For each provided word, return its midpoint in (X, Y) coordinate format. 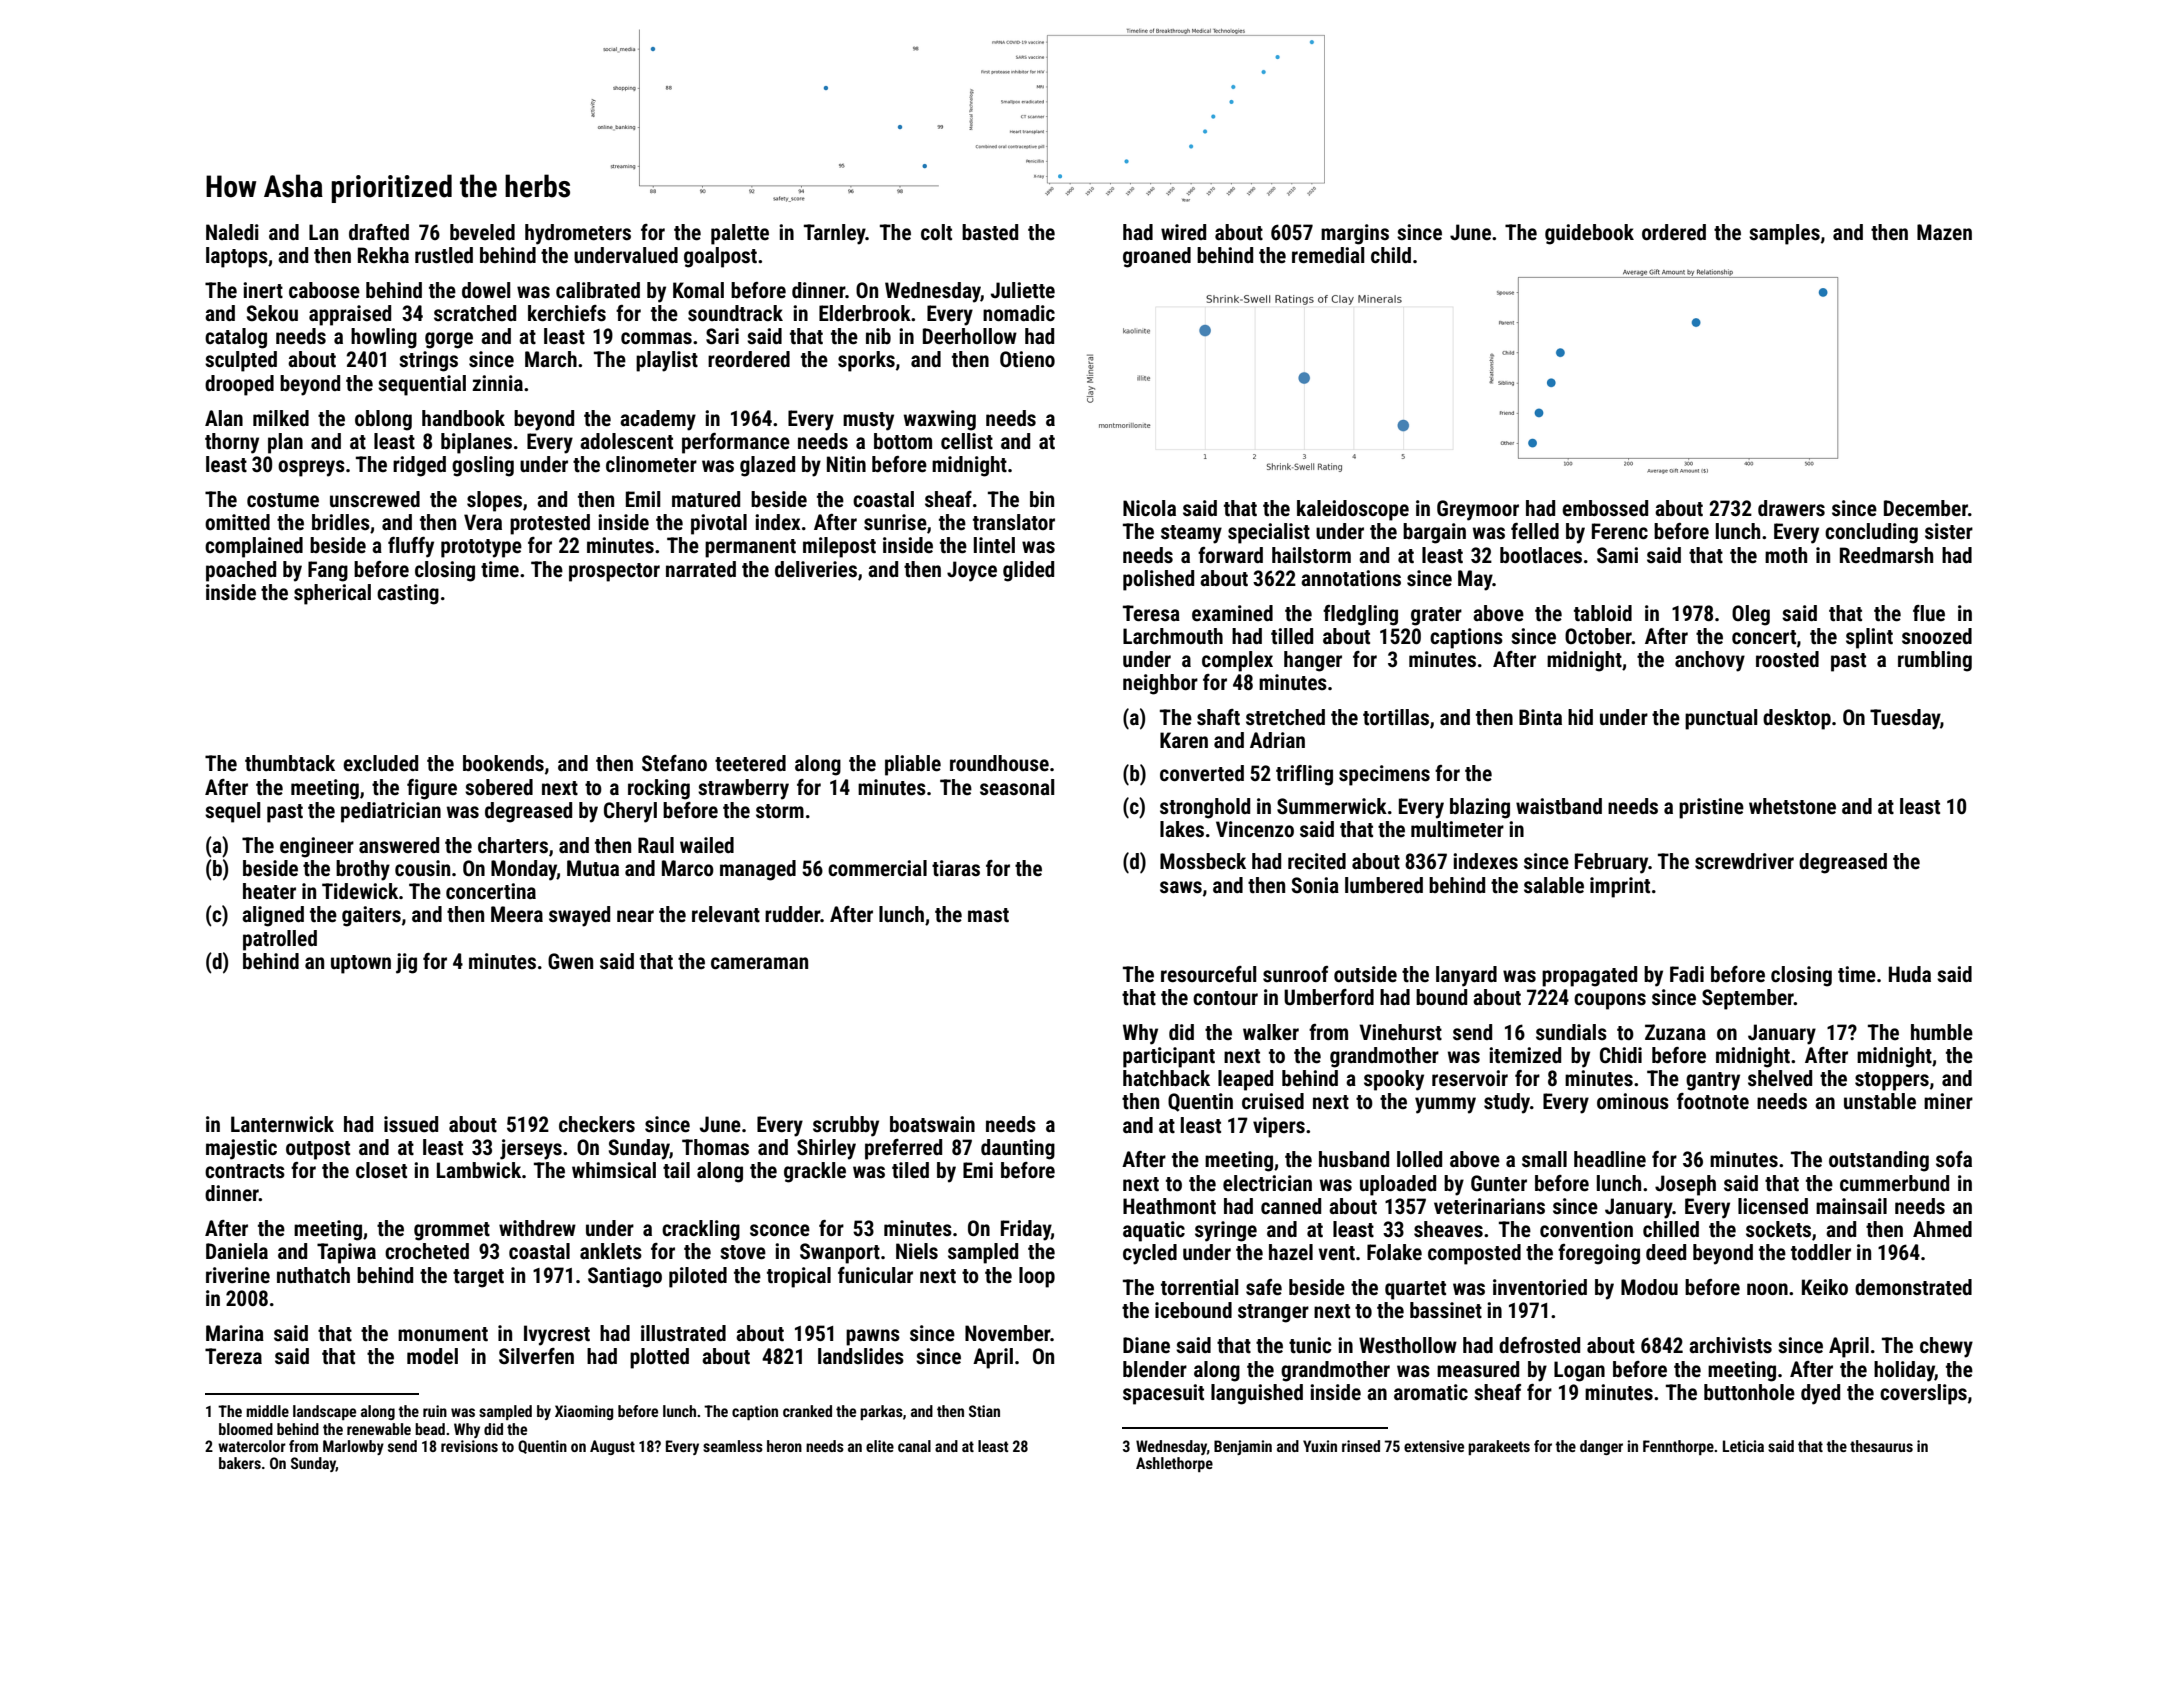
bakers (240, 1463)
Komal (698, 290)
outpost (318, 1150)
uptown (361, 964)
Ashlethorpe (1174, 1464)
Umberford (1329, 997)
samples (1784, 234)
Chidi (1621, 1055)
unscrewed (375, 499)
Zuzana (1675, 1032)
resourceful (1208, 974)
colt (936, 232)
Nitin (846, 464)
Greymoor (1478, 510)
